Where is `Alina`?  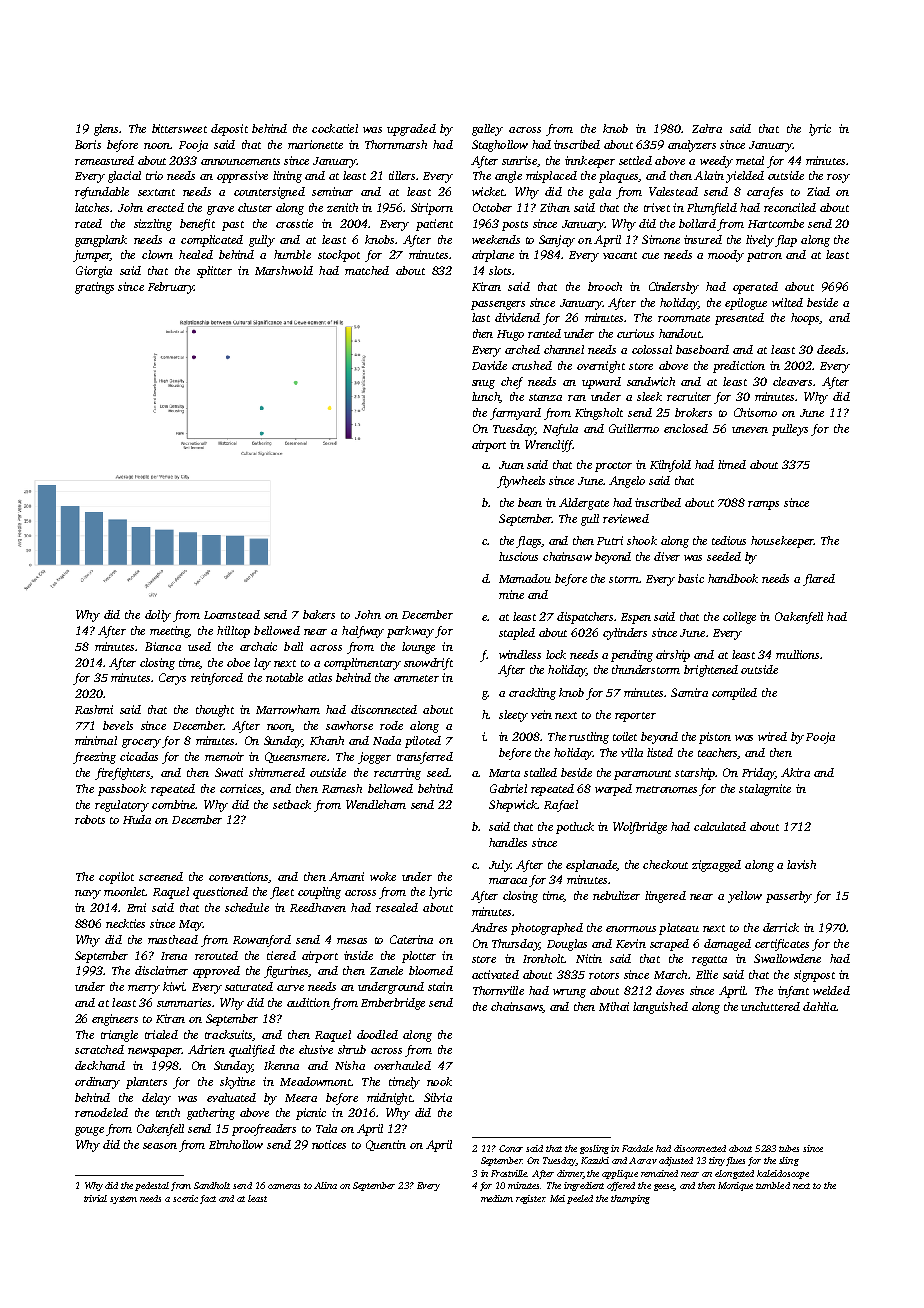
Alina is located at coordinates (325, 1185).
